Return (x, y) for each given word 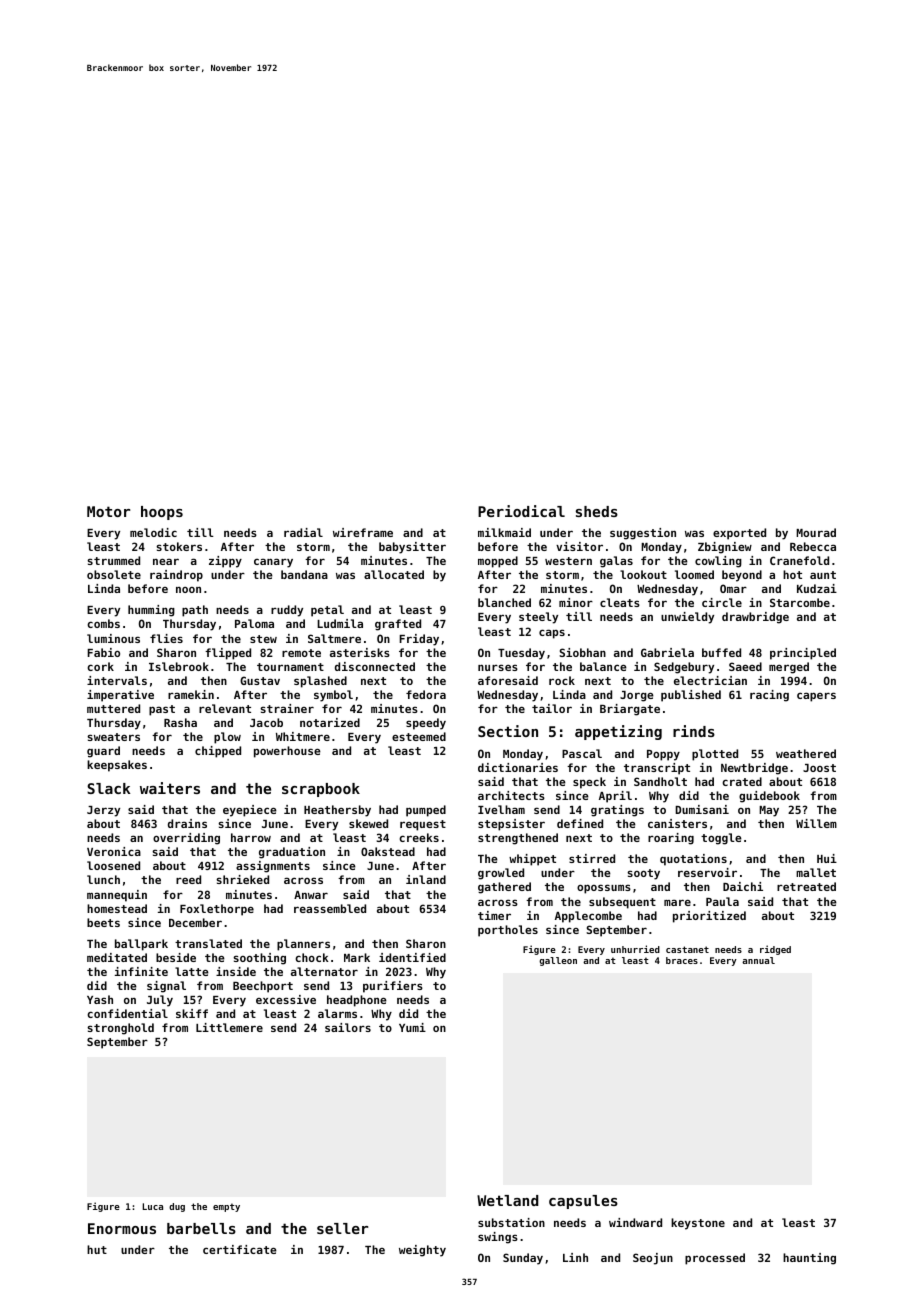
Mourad (816, 532)
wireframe (363, 532)
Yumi (412, 1027)
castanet (687, 949)
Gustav (260, 680)
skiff (192, 1013)
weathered (806, 753)
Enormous (122, 1228)
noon (188, 590)
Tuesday (521, 654)
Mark (357, 957)
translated (208, 943)
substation (511, 1222)
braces (682, 960)
